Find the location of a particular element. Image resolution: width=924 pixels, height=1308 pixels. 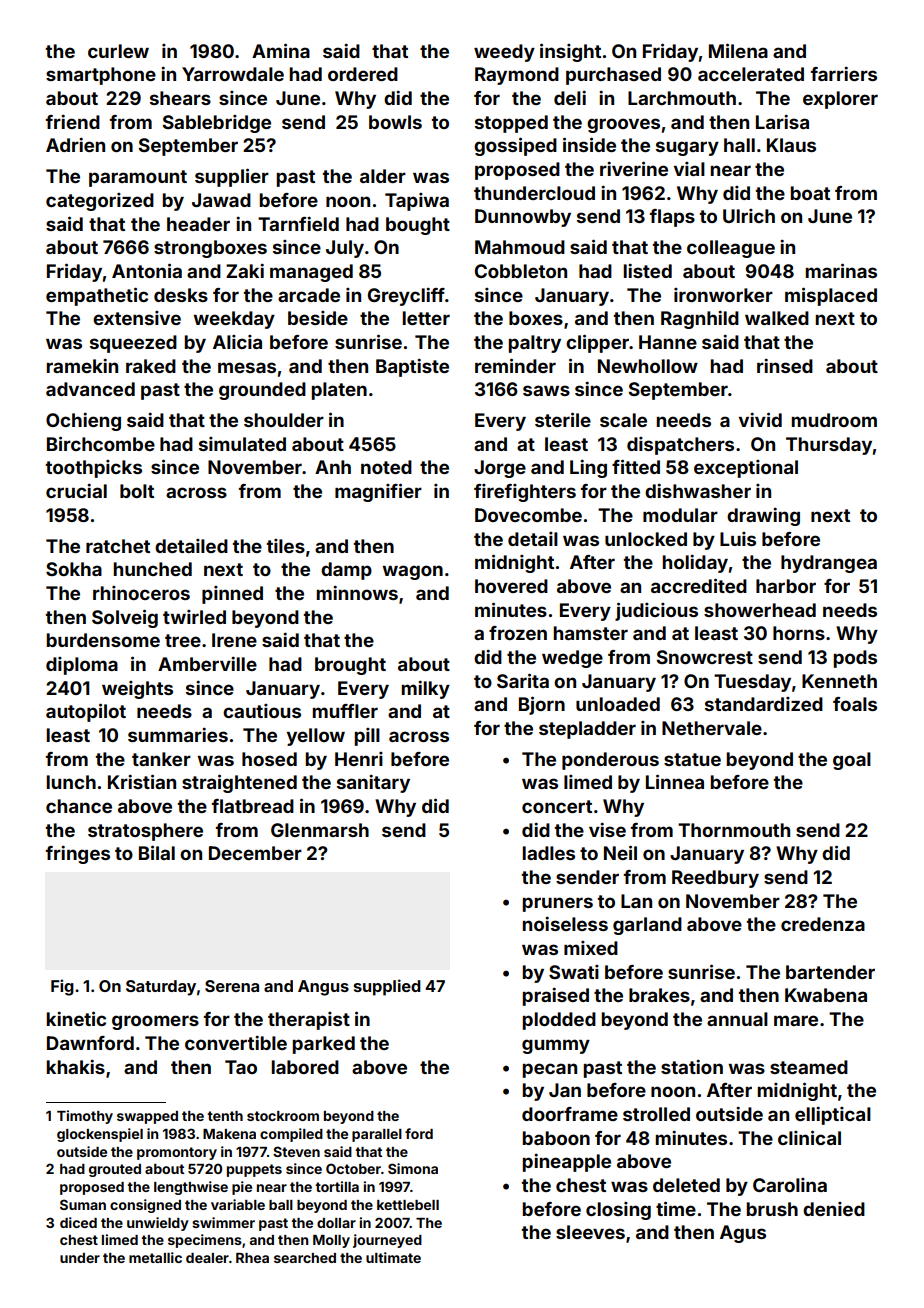

Saturday is located at coordinates (161, 988).
